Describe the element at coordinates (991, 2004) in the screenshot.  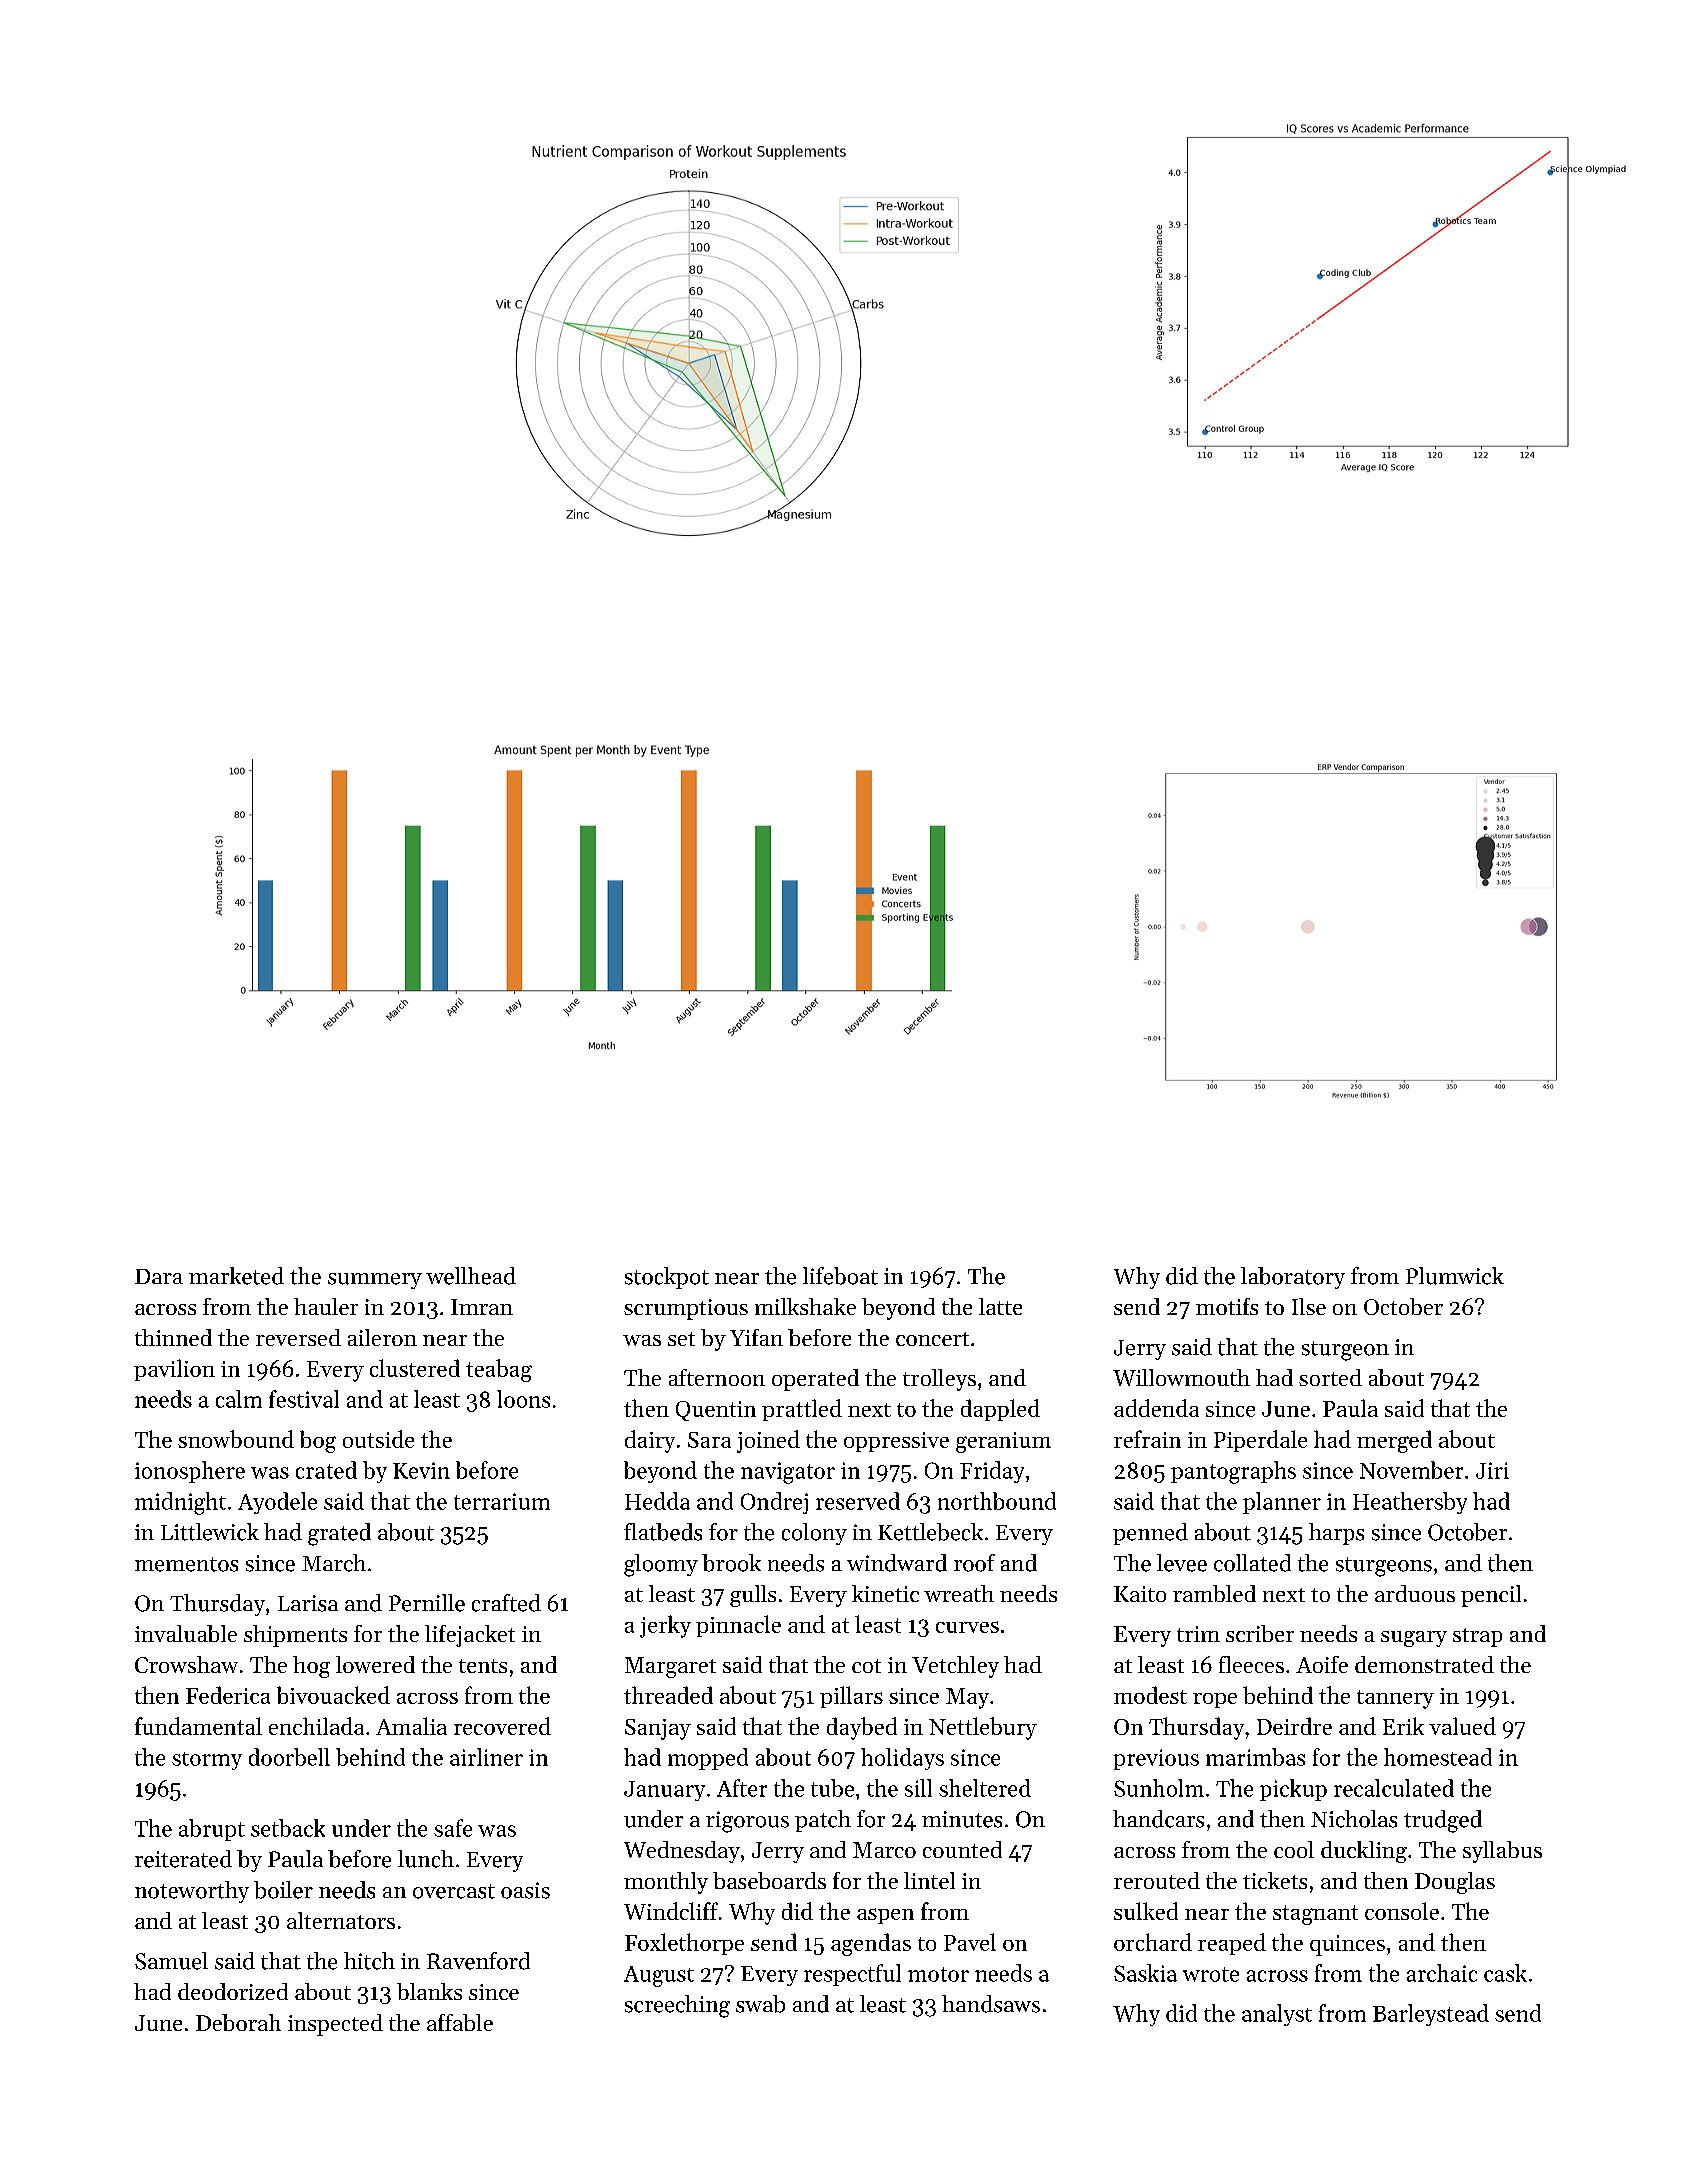
I see `handsaws` at that location.
